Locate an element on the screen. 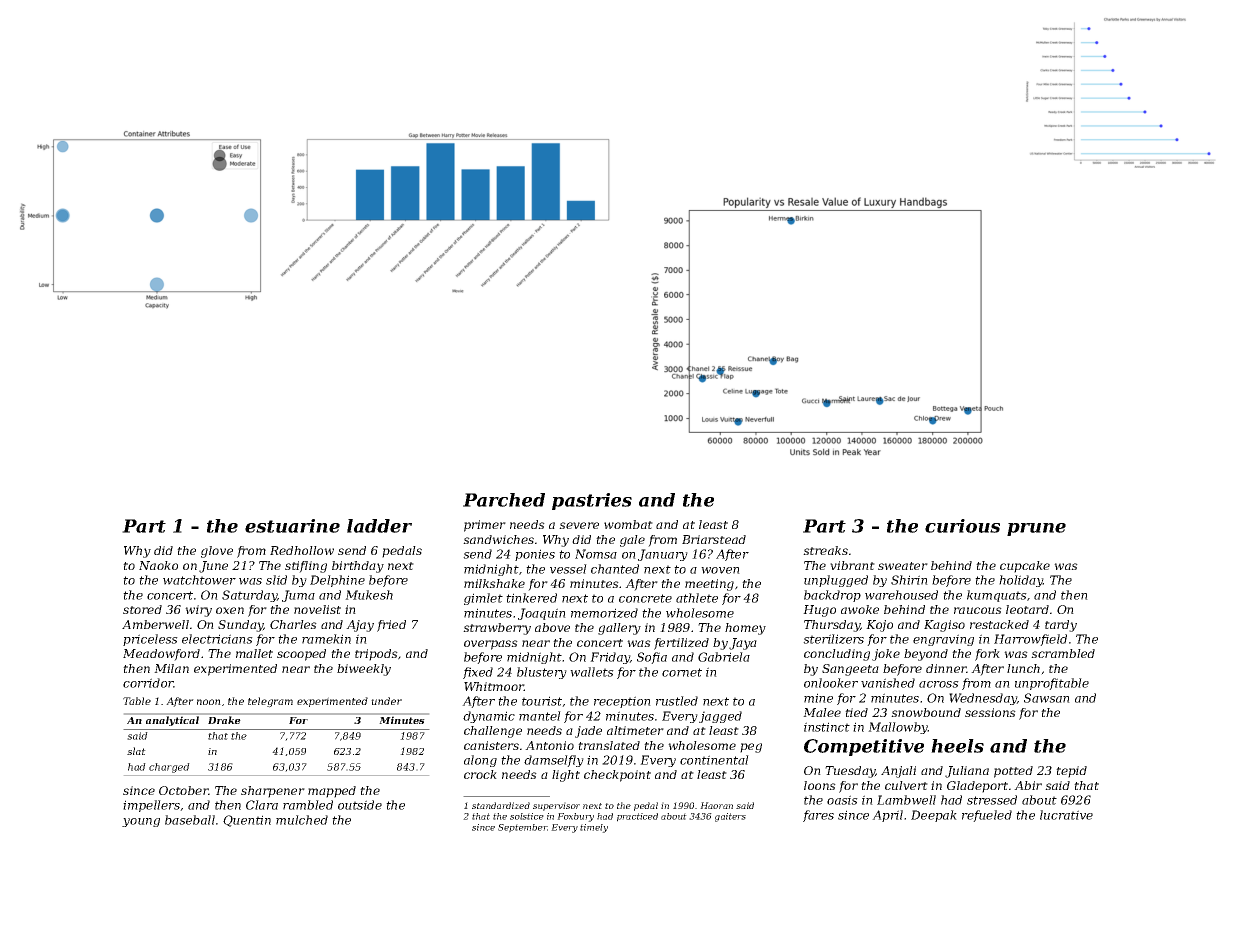  prune is located at coordinates (1036, 529).
